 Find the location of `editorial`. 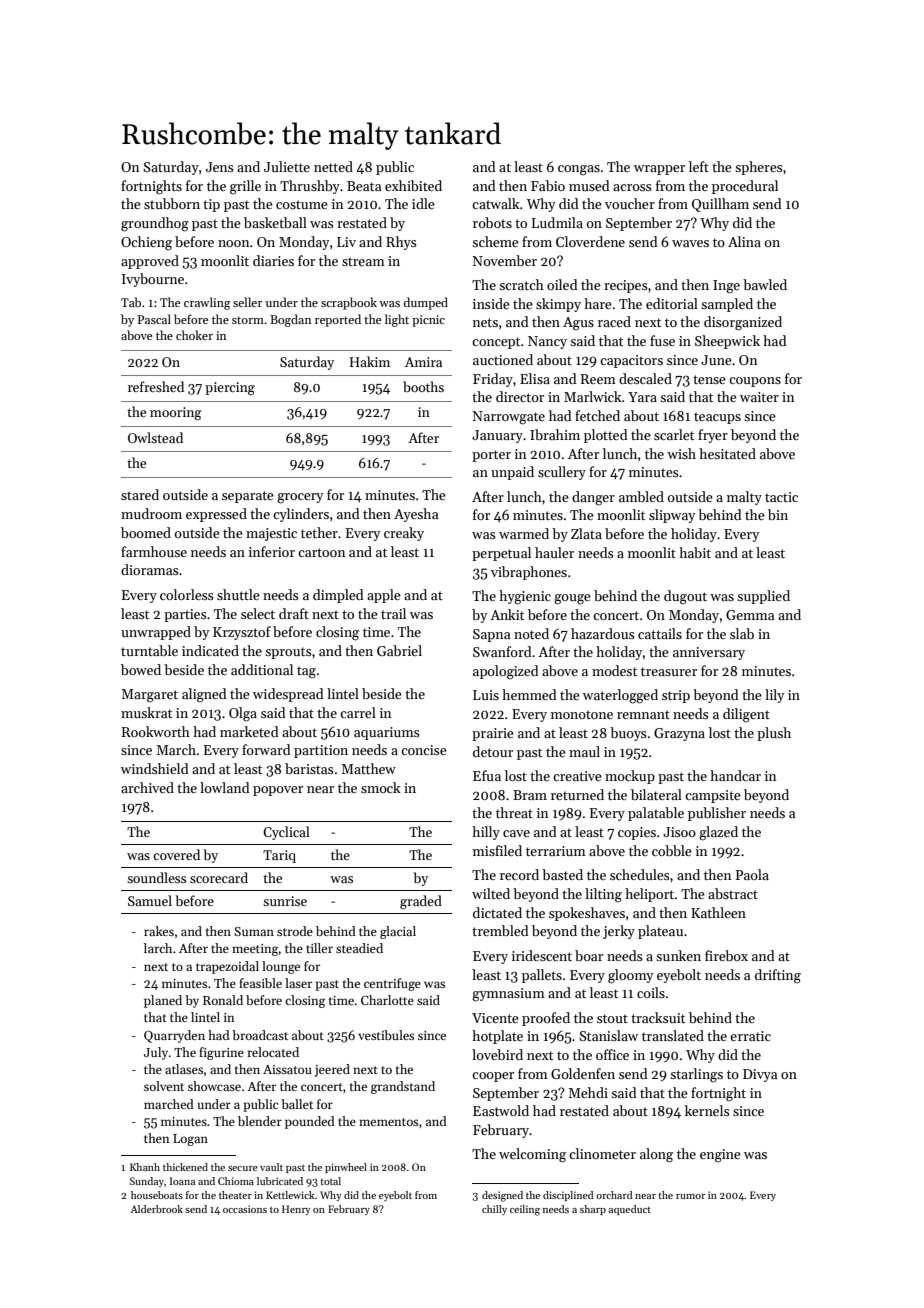

editorial is located at coordinates (672, 303).
